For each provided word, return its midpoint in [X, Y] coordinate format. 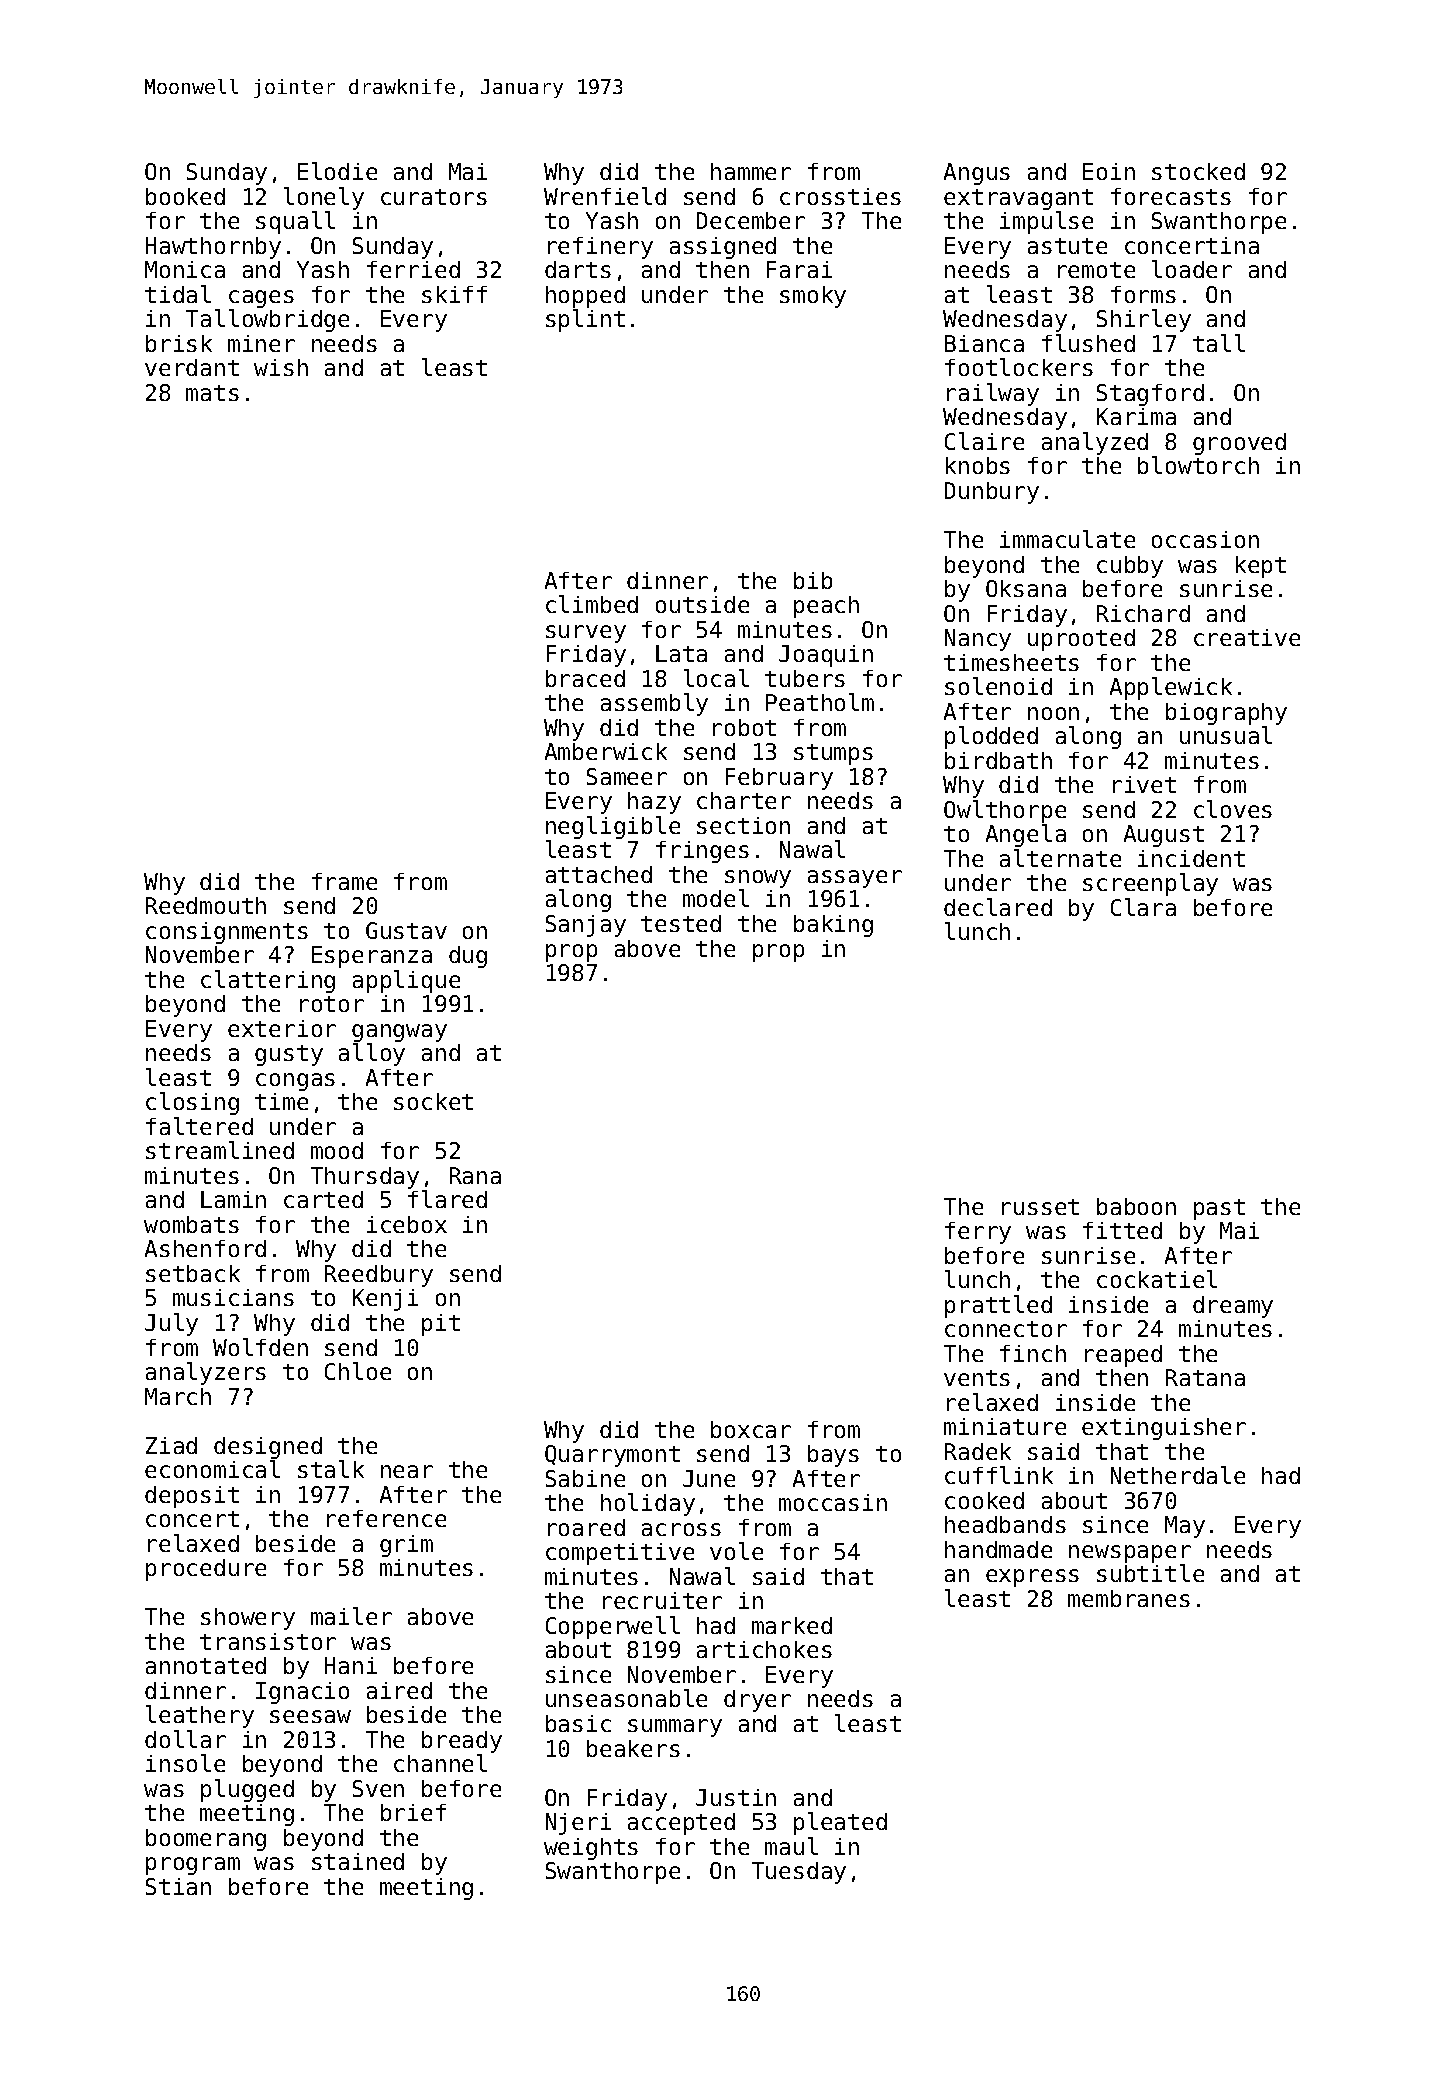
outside [702, 604]
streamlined [220, 1150]
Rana [475, 1175]
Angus [977, 174]
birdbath [998, 760]
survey [586, 634]
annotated [206, 1665]
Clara [1143, 907]
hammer [751, 171]
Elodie [337, 171]
